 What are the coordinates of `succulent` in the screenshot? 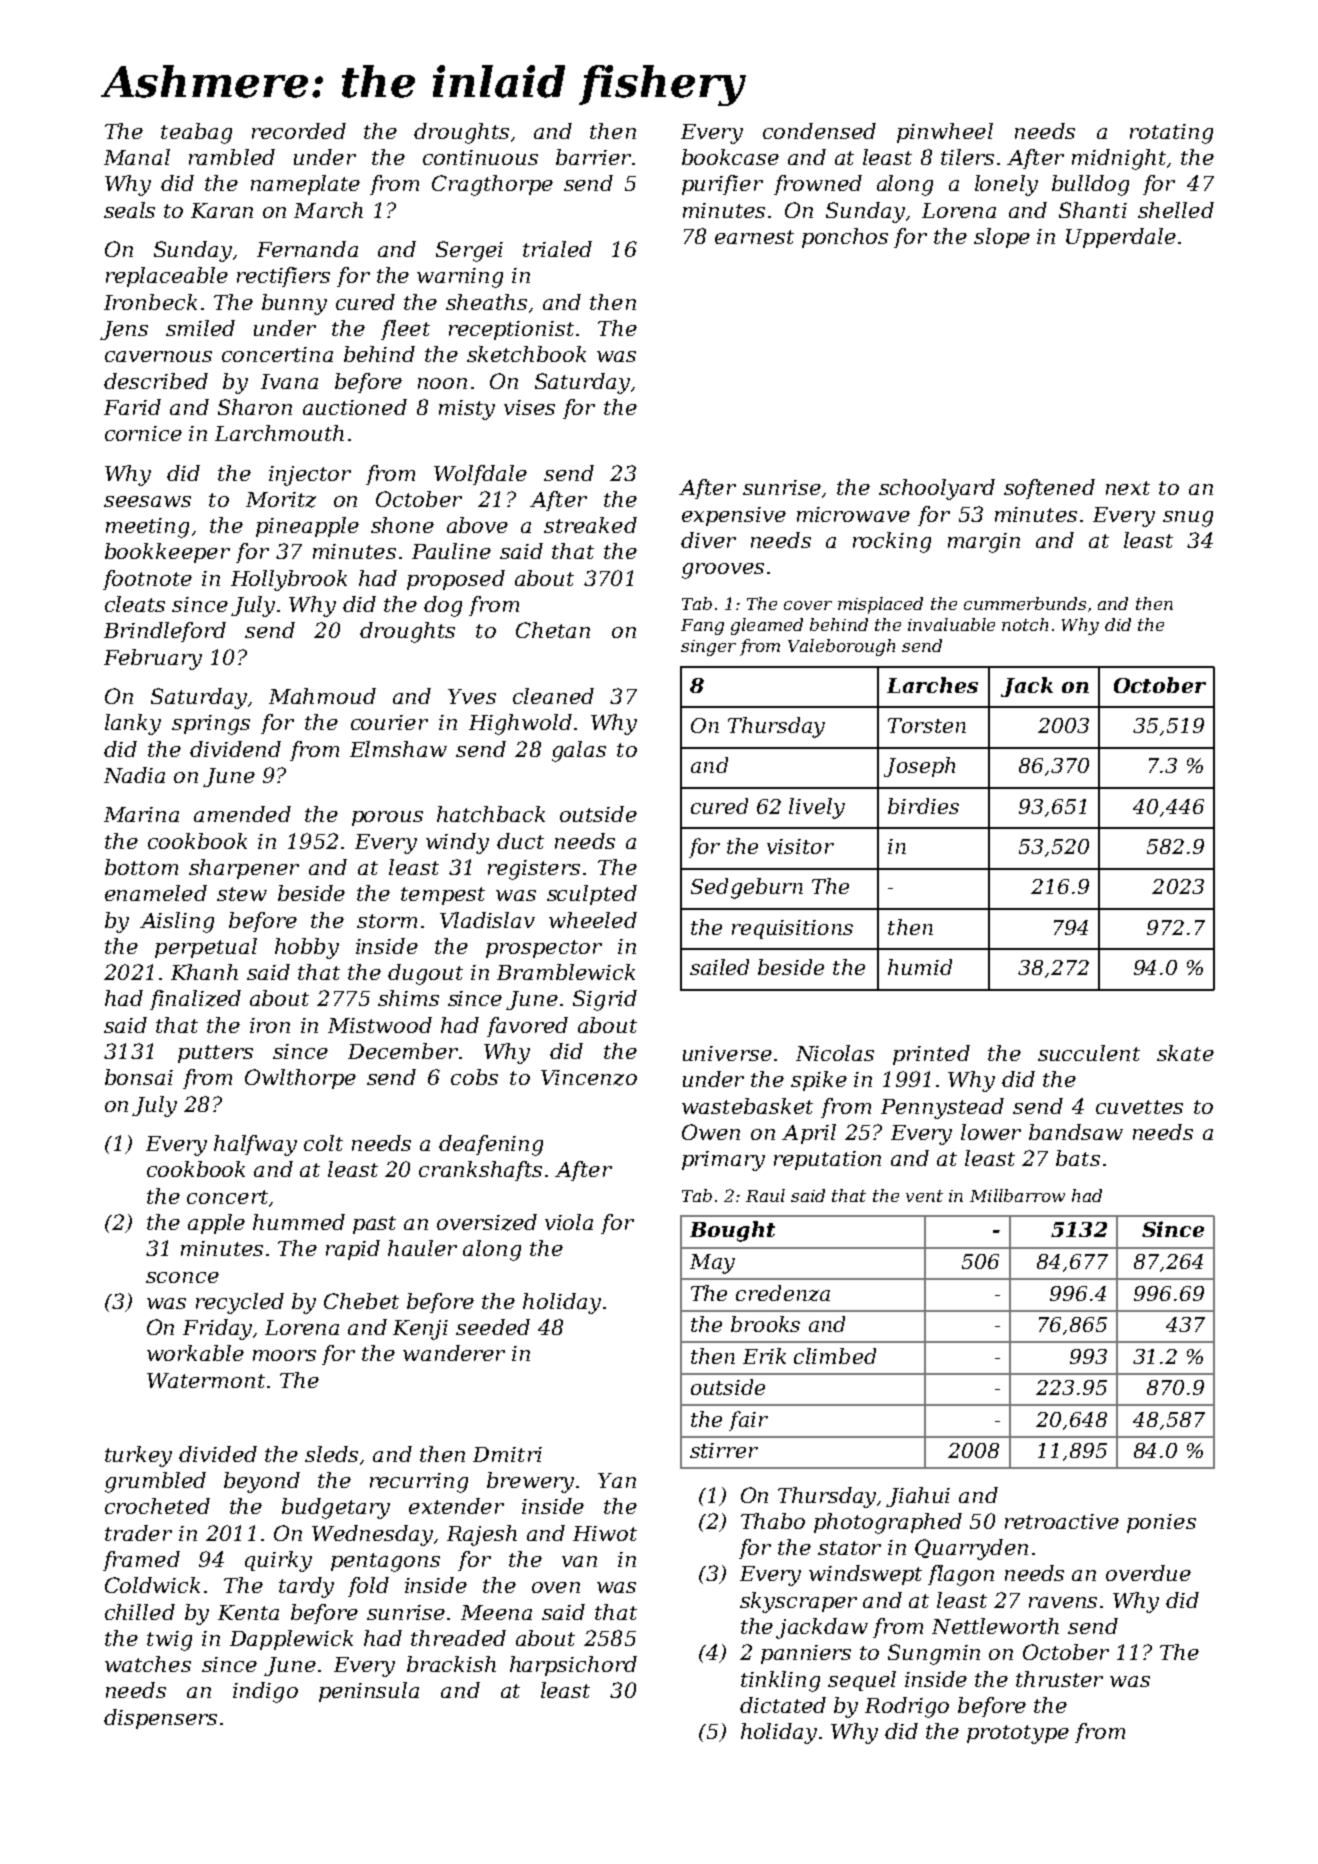 It's located at (1089, 1053).
